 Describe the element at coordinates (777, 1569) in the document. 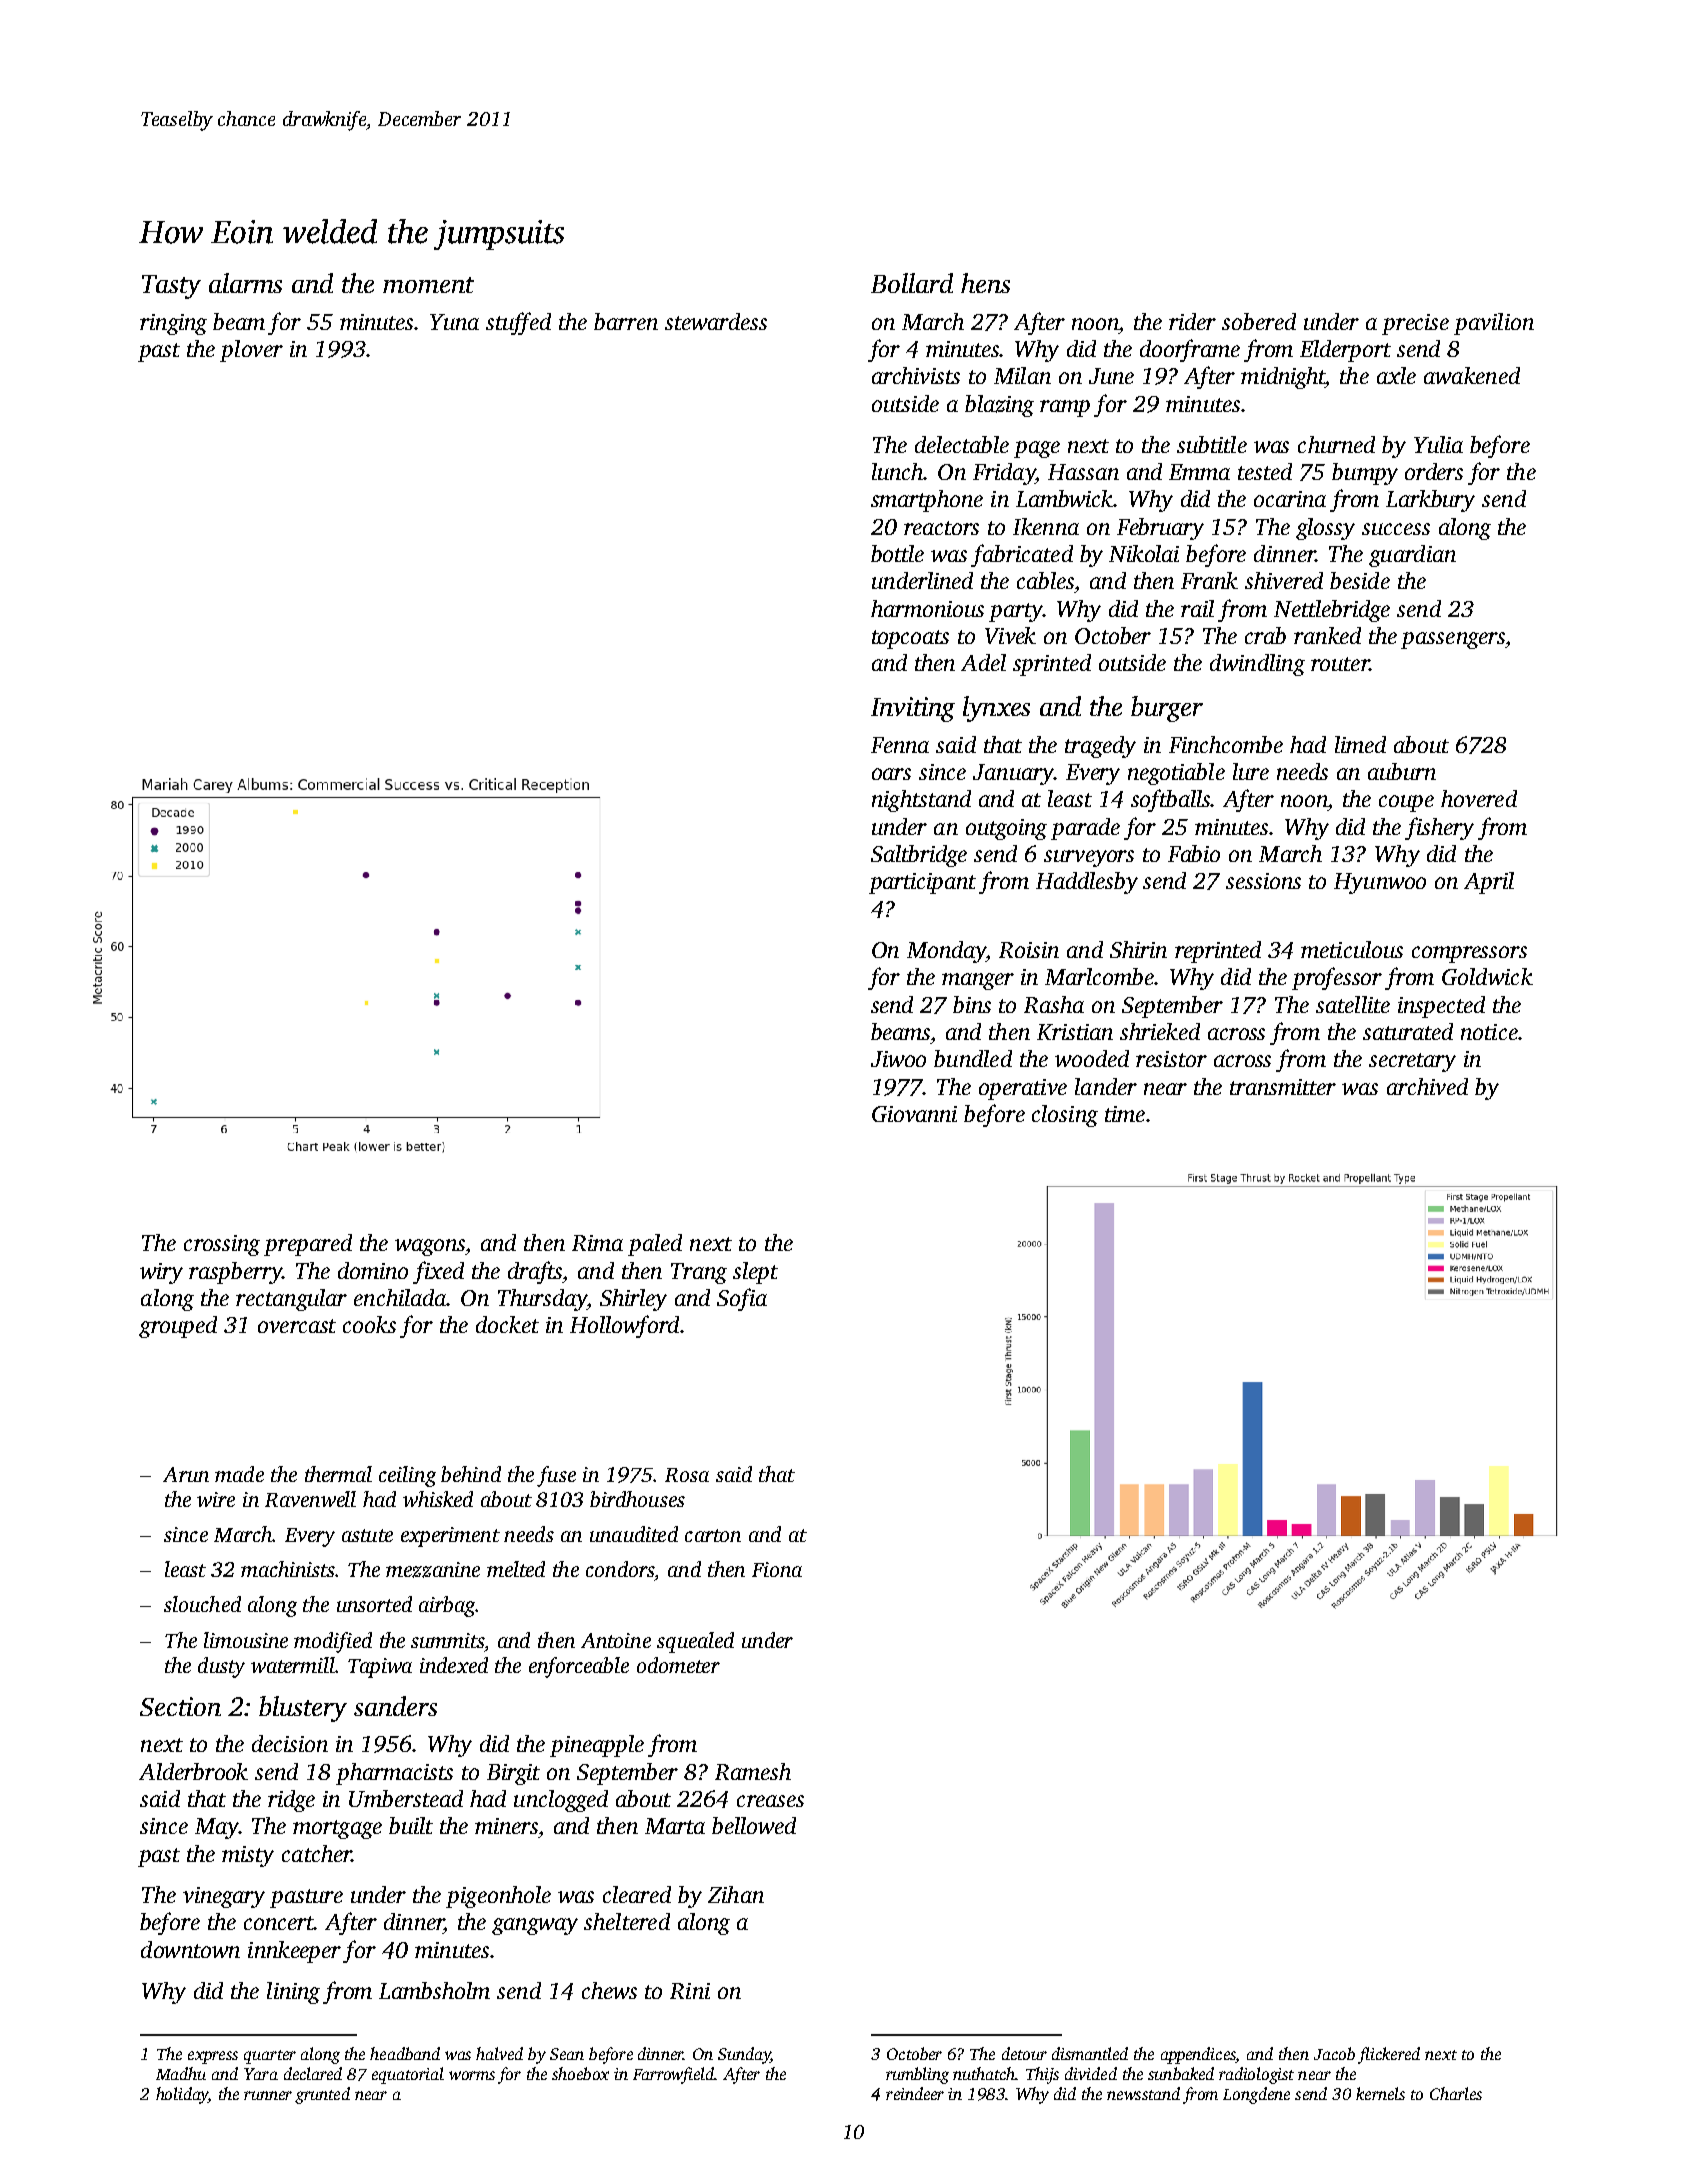

I see `Fiona` at that location.
